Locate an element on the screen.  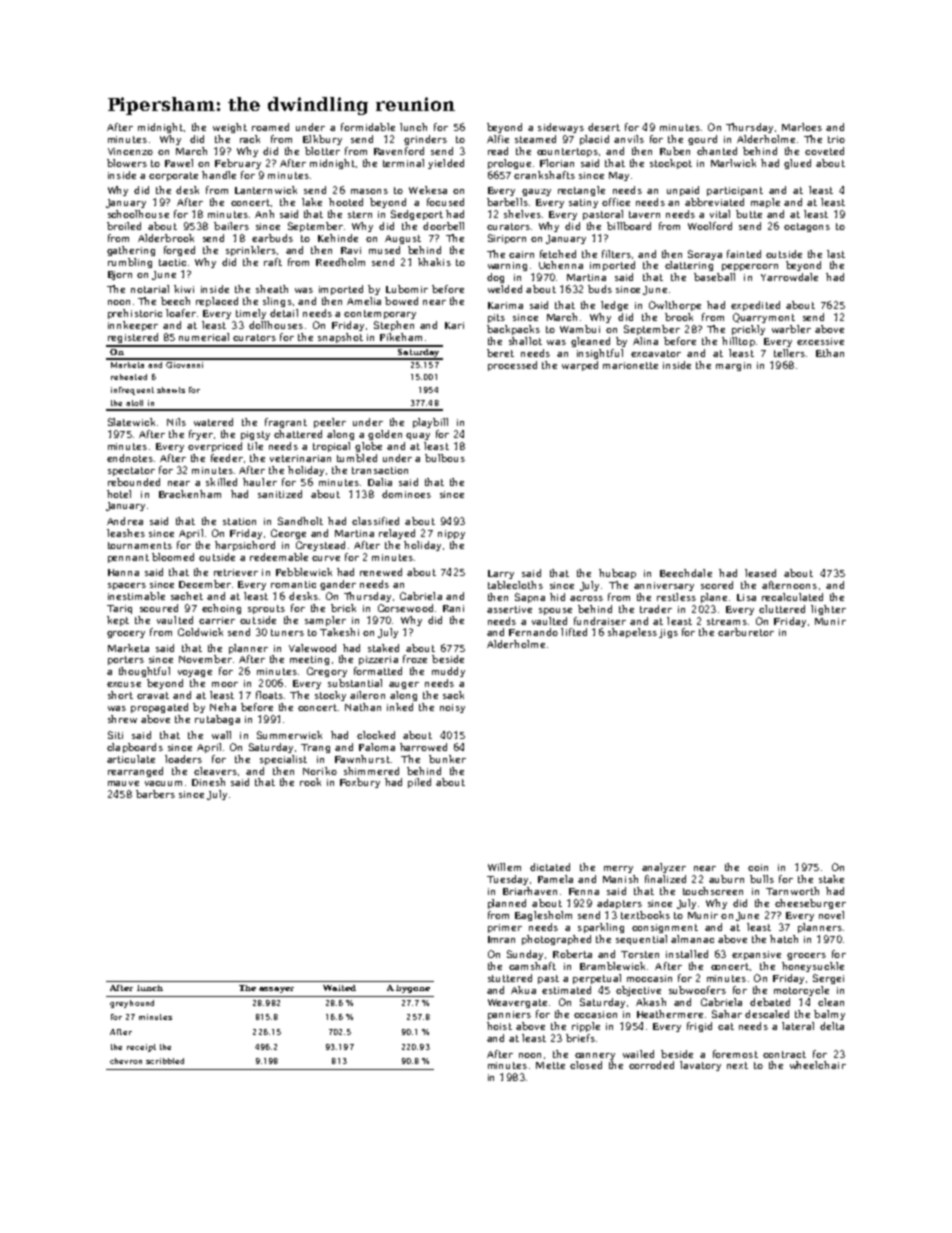
sideways is located at coordinates (561, 128).
